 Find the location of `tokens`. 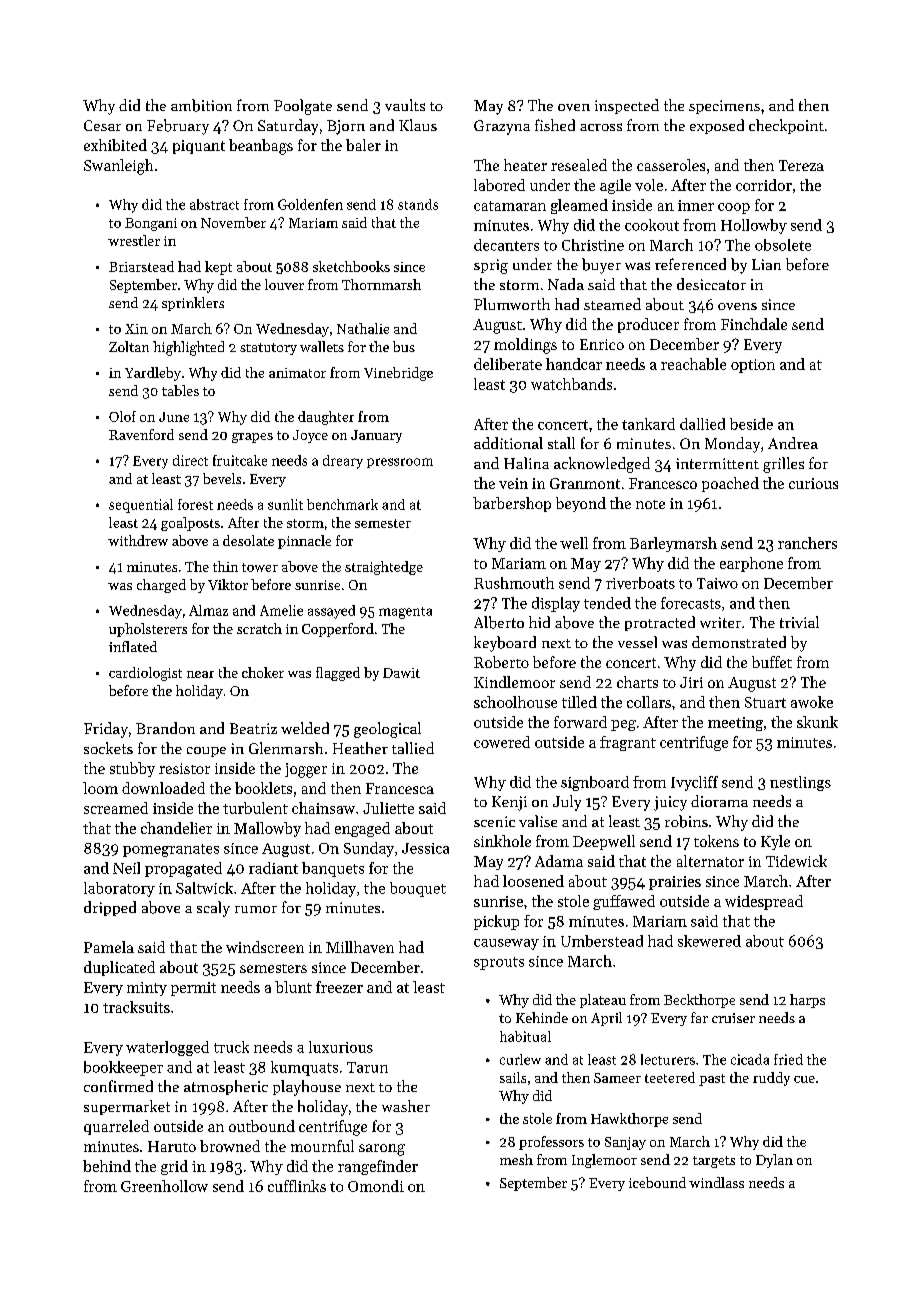

tokens is located at coordinates (716, 841).
